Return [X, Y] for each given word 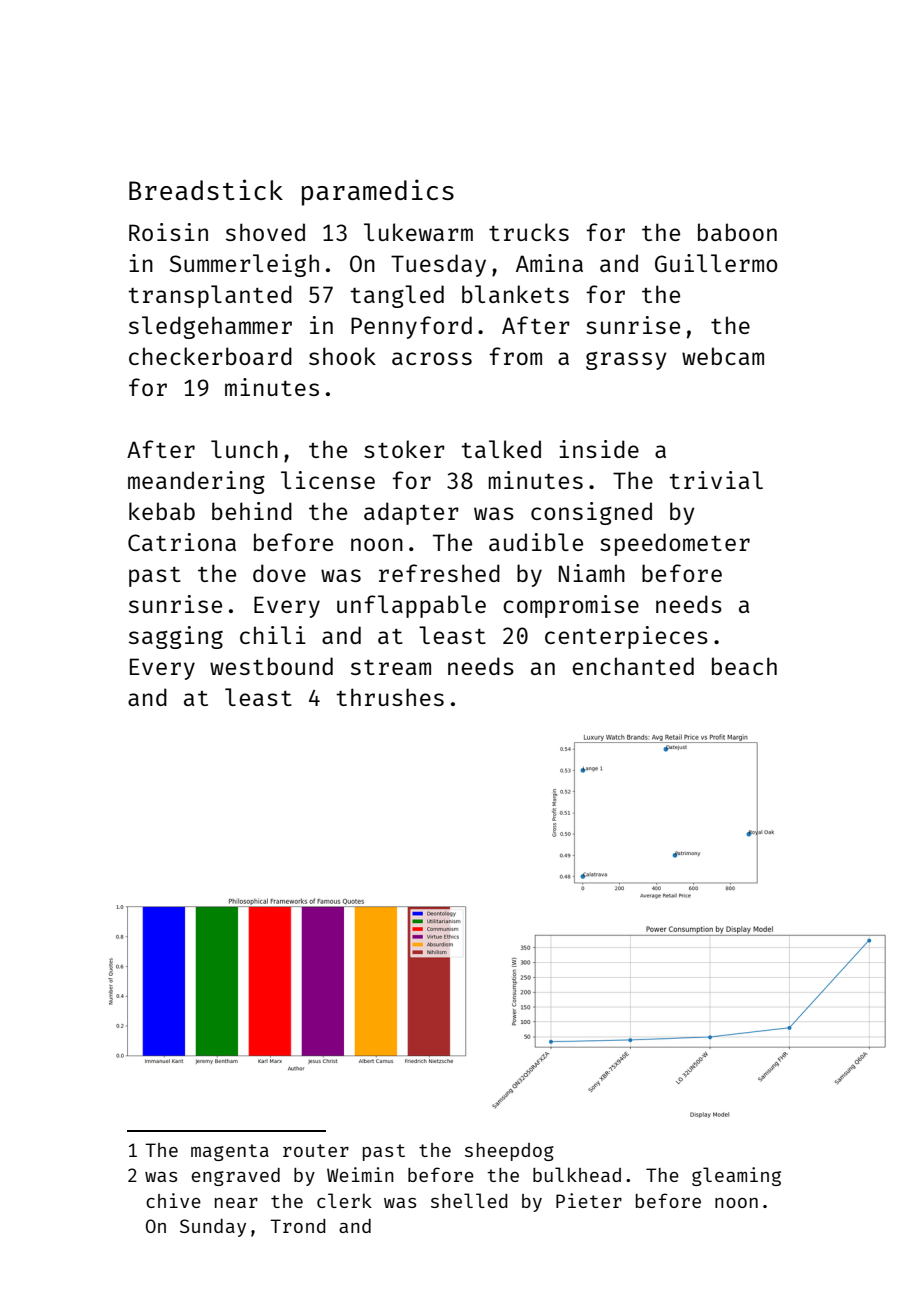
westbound [271, 666]
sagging [176, 637]
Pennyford [411, 327]
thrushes [390, 697]
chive [173, 1200]
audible [536, 542]
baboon [737, 232]
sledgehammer [210, 327]
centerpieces [626, 637]
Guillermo [716, 263]
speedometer [675, 544]
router [316, 1150]
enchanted [633, 666]
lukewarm [418, 232]
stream [391, 667]
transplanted [210, 296]
